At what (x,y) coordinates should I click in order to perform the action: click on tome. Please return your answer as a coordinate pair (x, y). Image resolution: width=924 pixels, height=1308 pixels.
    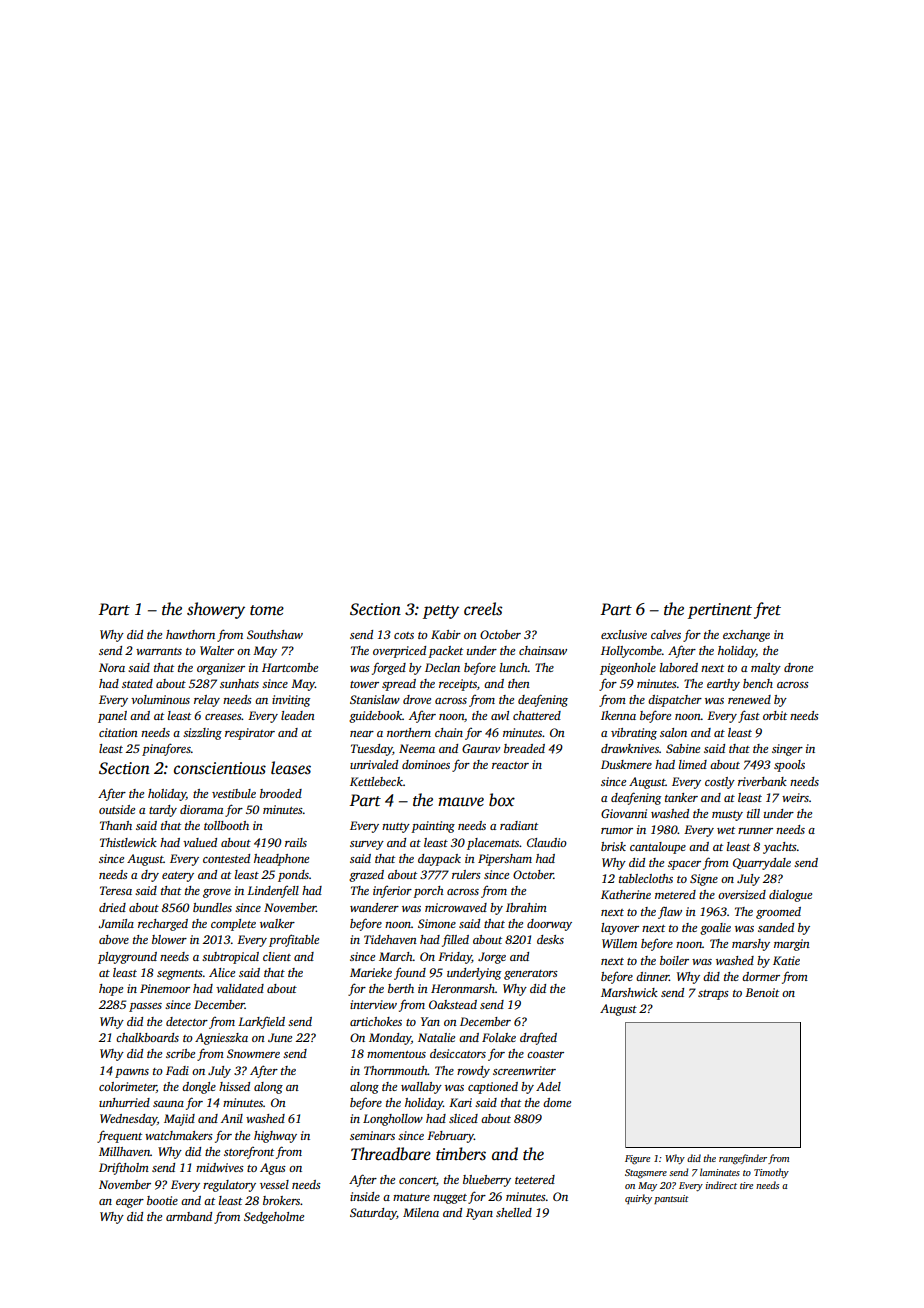
    Looking at the image, I should click on (267, 610).
